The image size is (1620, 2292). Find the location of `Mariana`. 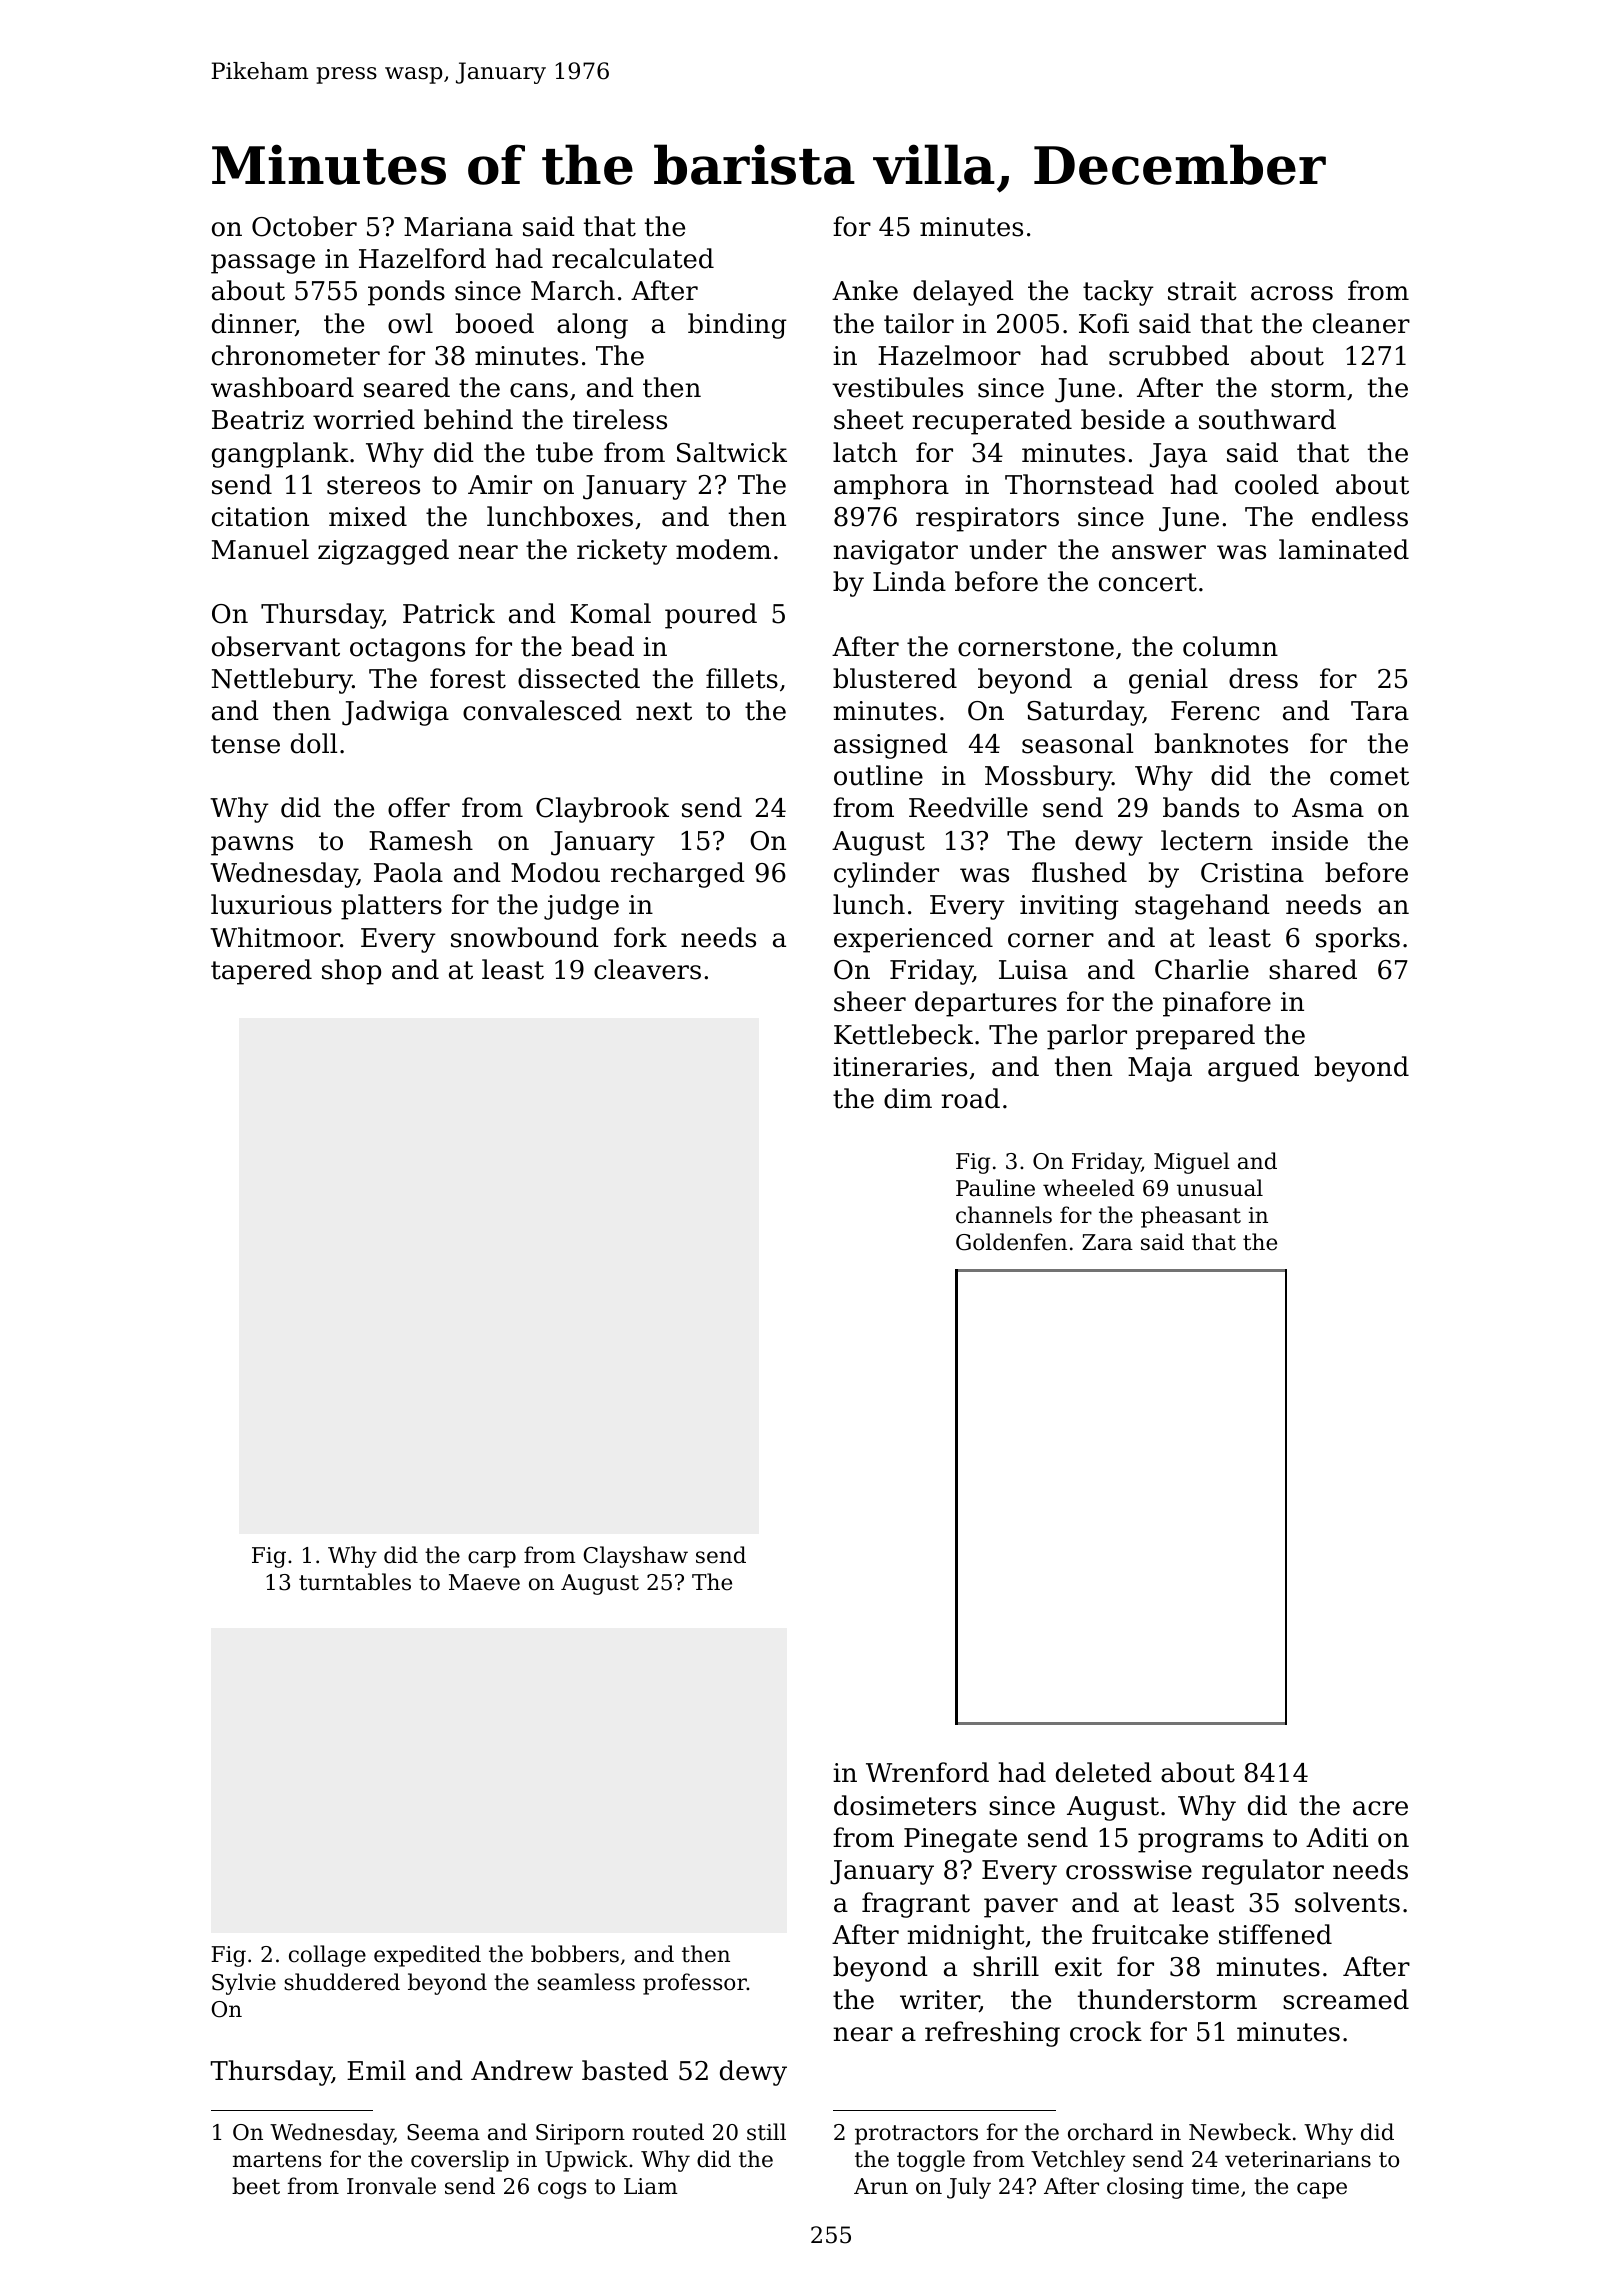

Mariana is located at coordinates (458, 227).
